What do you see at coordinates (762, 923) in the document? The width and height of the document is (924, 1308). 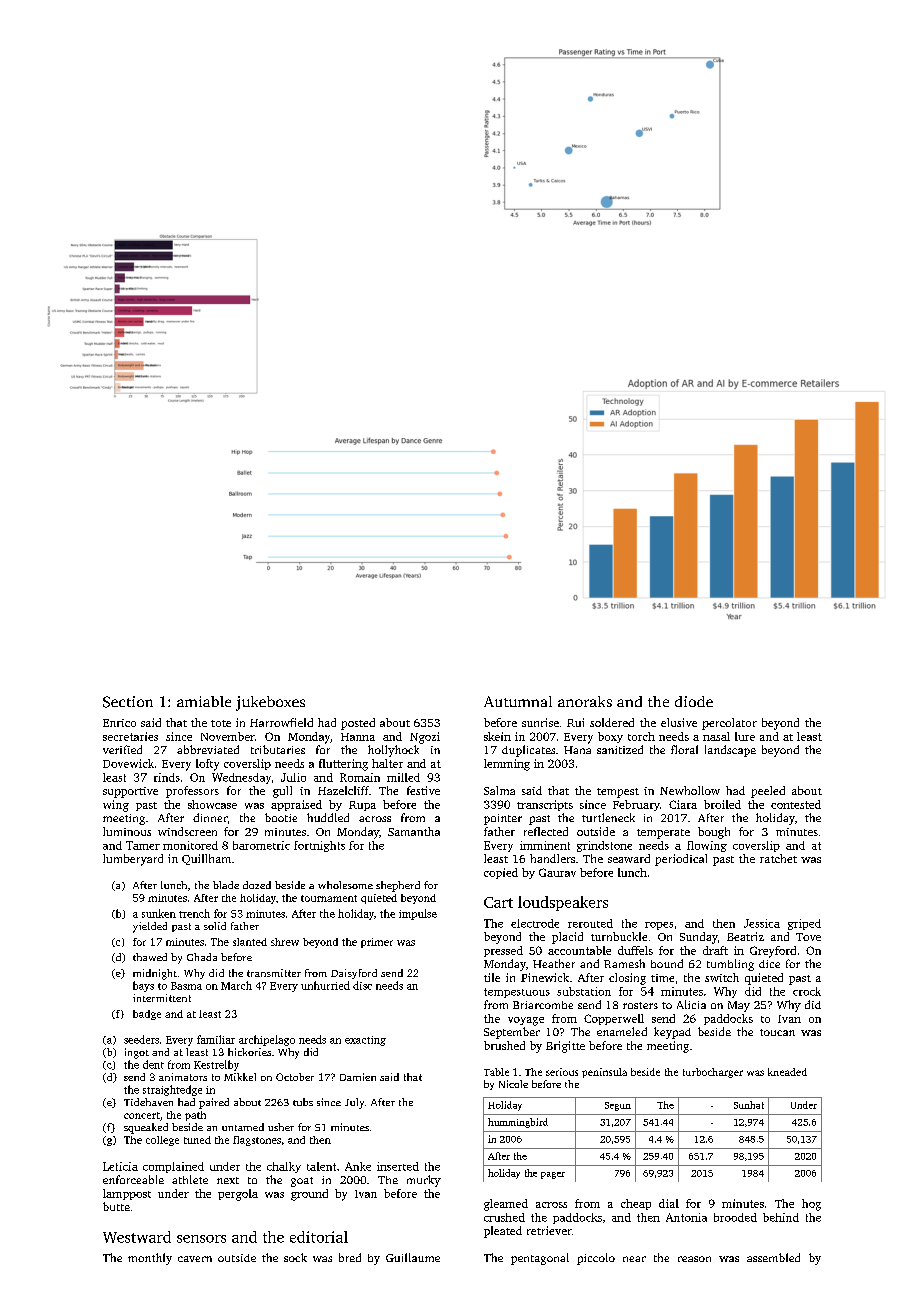 I see `Jessica` at bounding box center [762, 923].
